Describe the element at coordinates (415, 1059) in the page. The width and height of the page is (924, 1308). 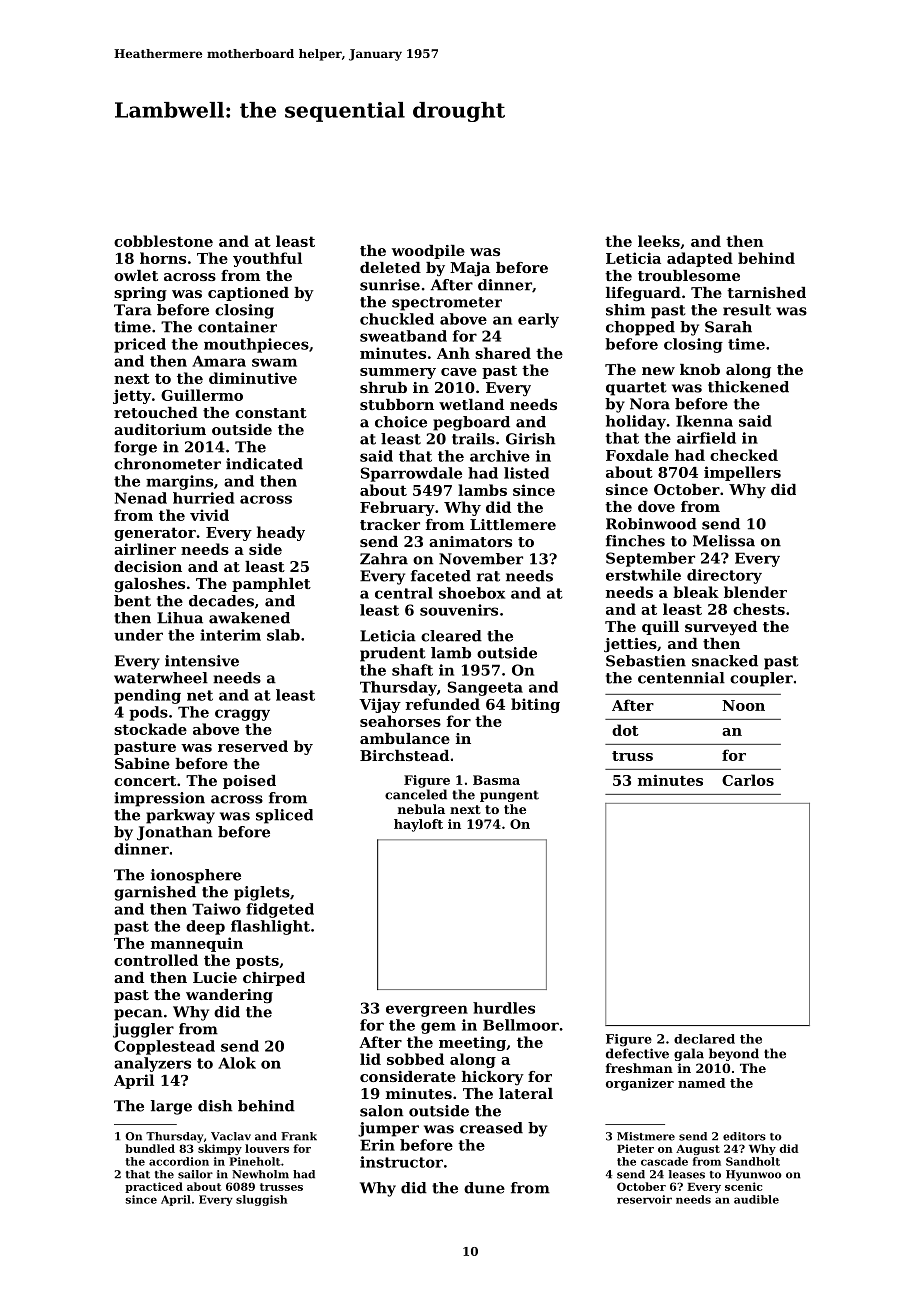
I see `sobbed` at that location.
